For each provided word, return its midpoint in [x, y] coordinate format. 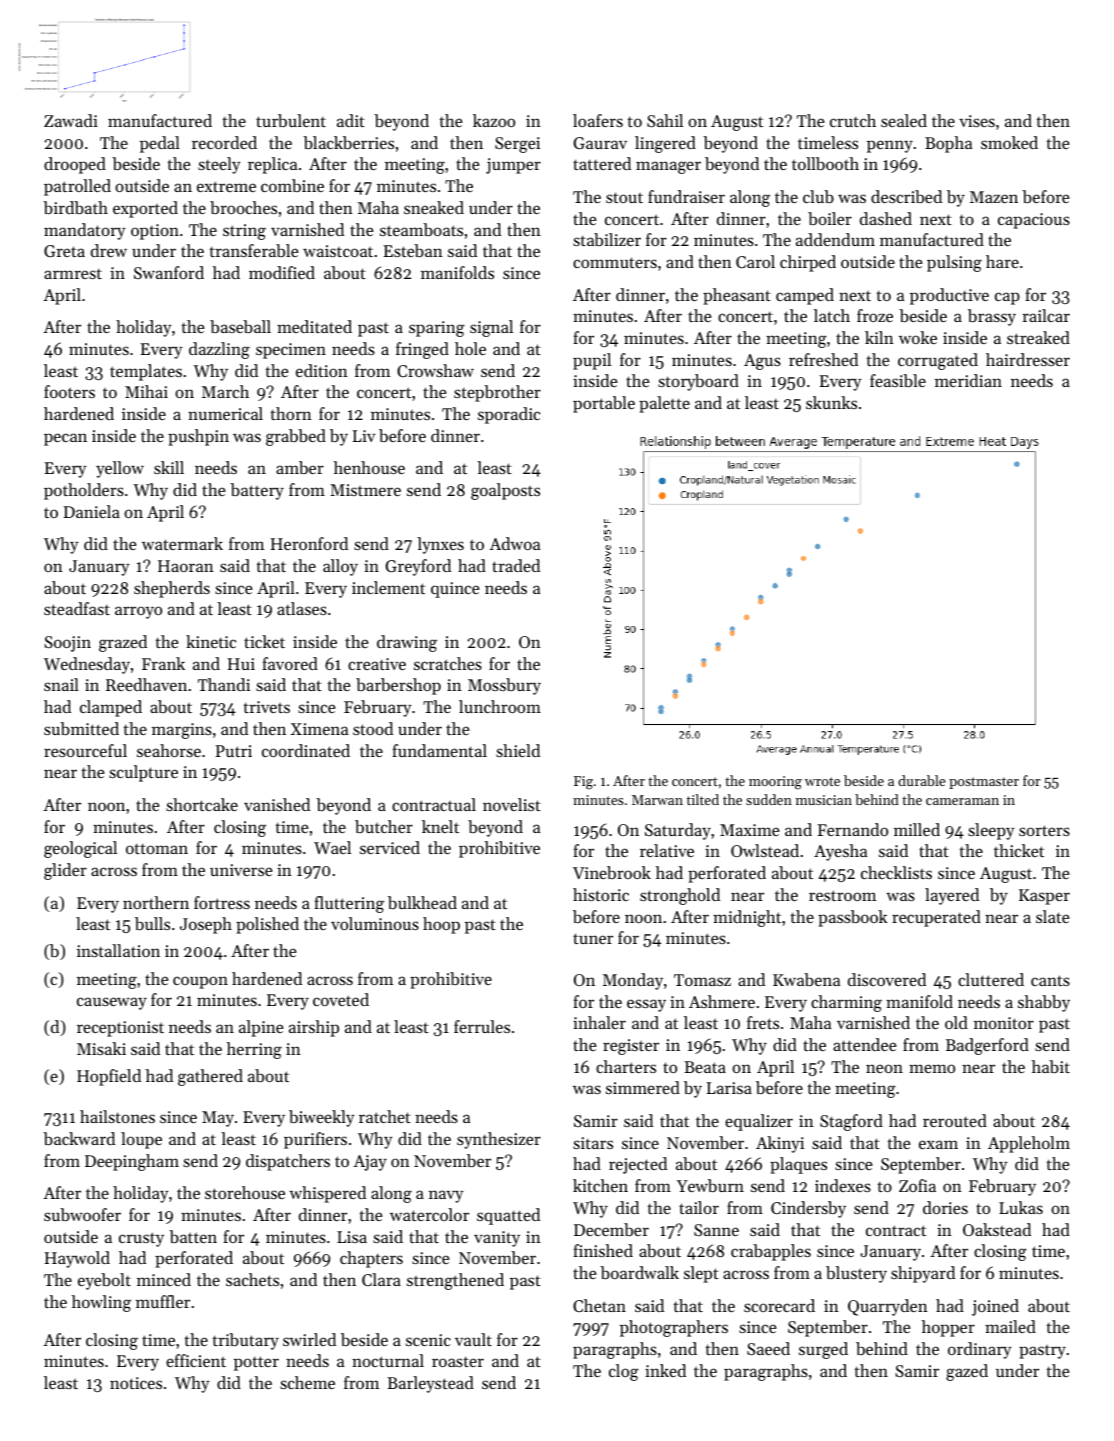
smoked [1009, 142]
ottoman [157, 848]
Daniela [91, 511]
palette [664, 404]
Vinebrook [612, 872]
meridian [968, 380]
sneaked [434, 207]
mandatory [85, 231]
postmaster [984, 783]
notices [136, 1383]
